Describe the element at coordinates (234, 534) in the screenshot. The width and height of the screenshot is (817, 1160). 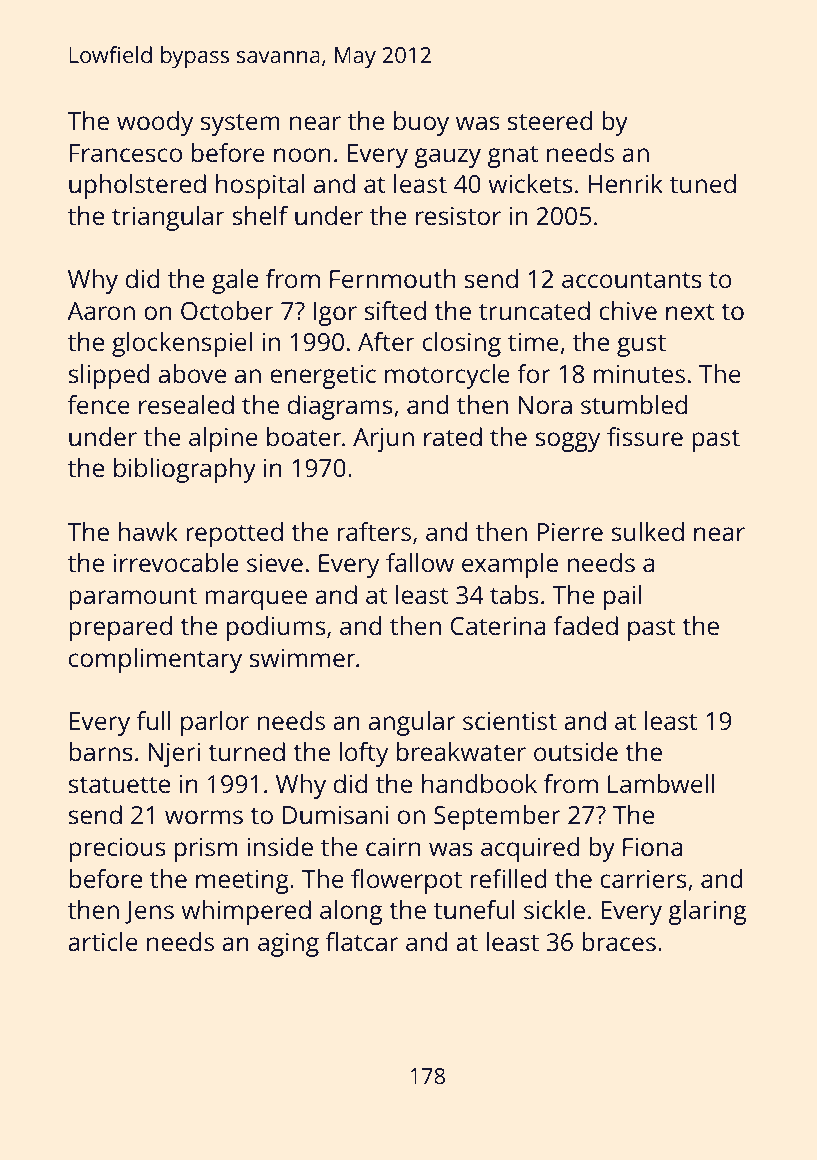
I see `repotted` at that location.
